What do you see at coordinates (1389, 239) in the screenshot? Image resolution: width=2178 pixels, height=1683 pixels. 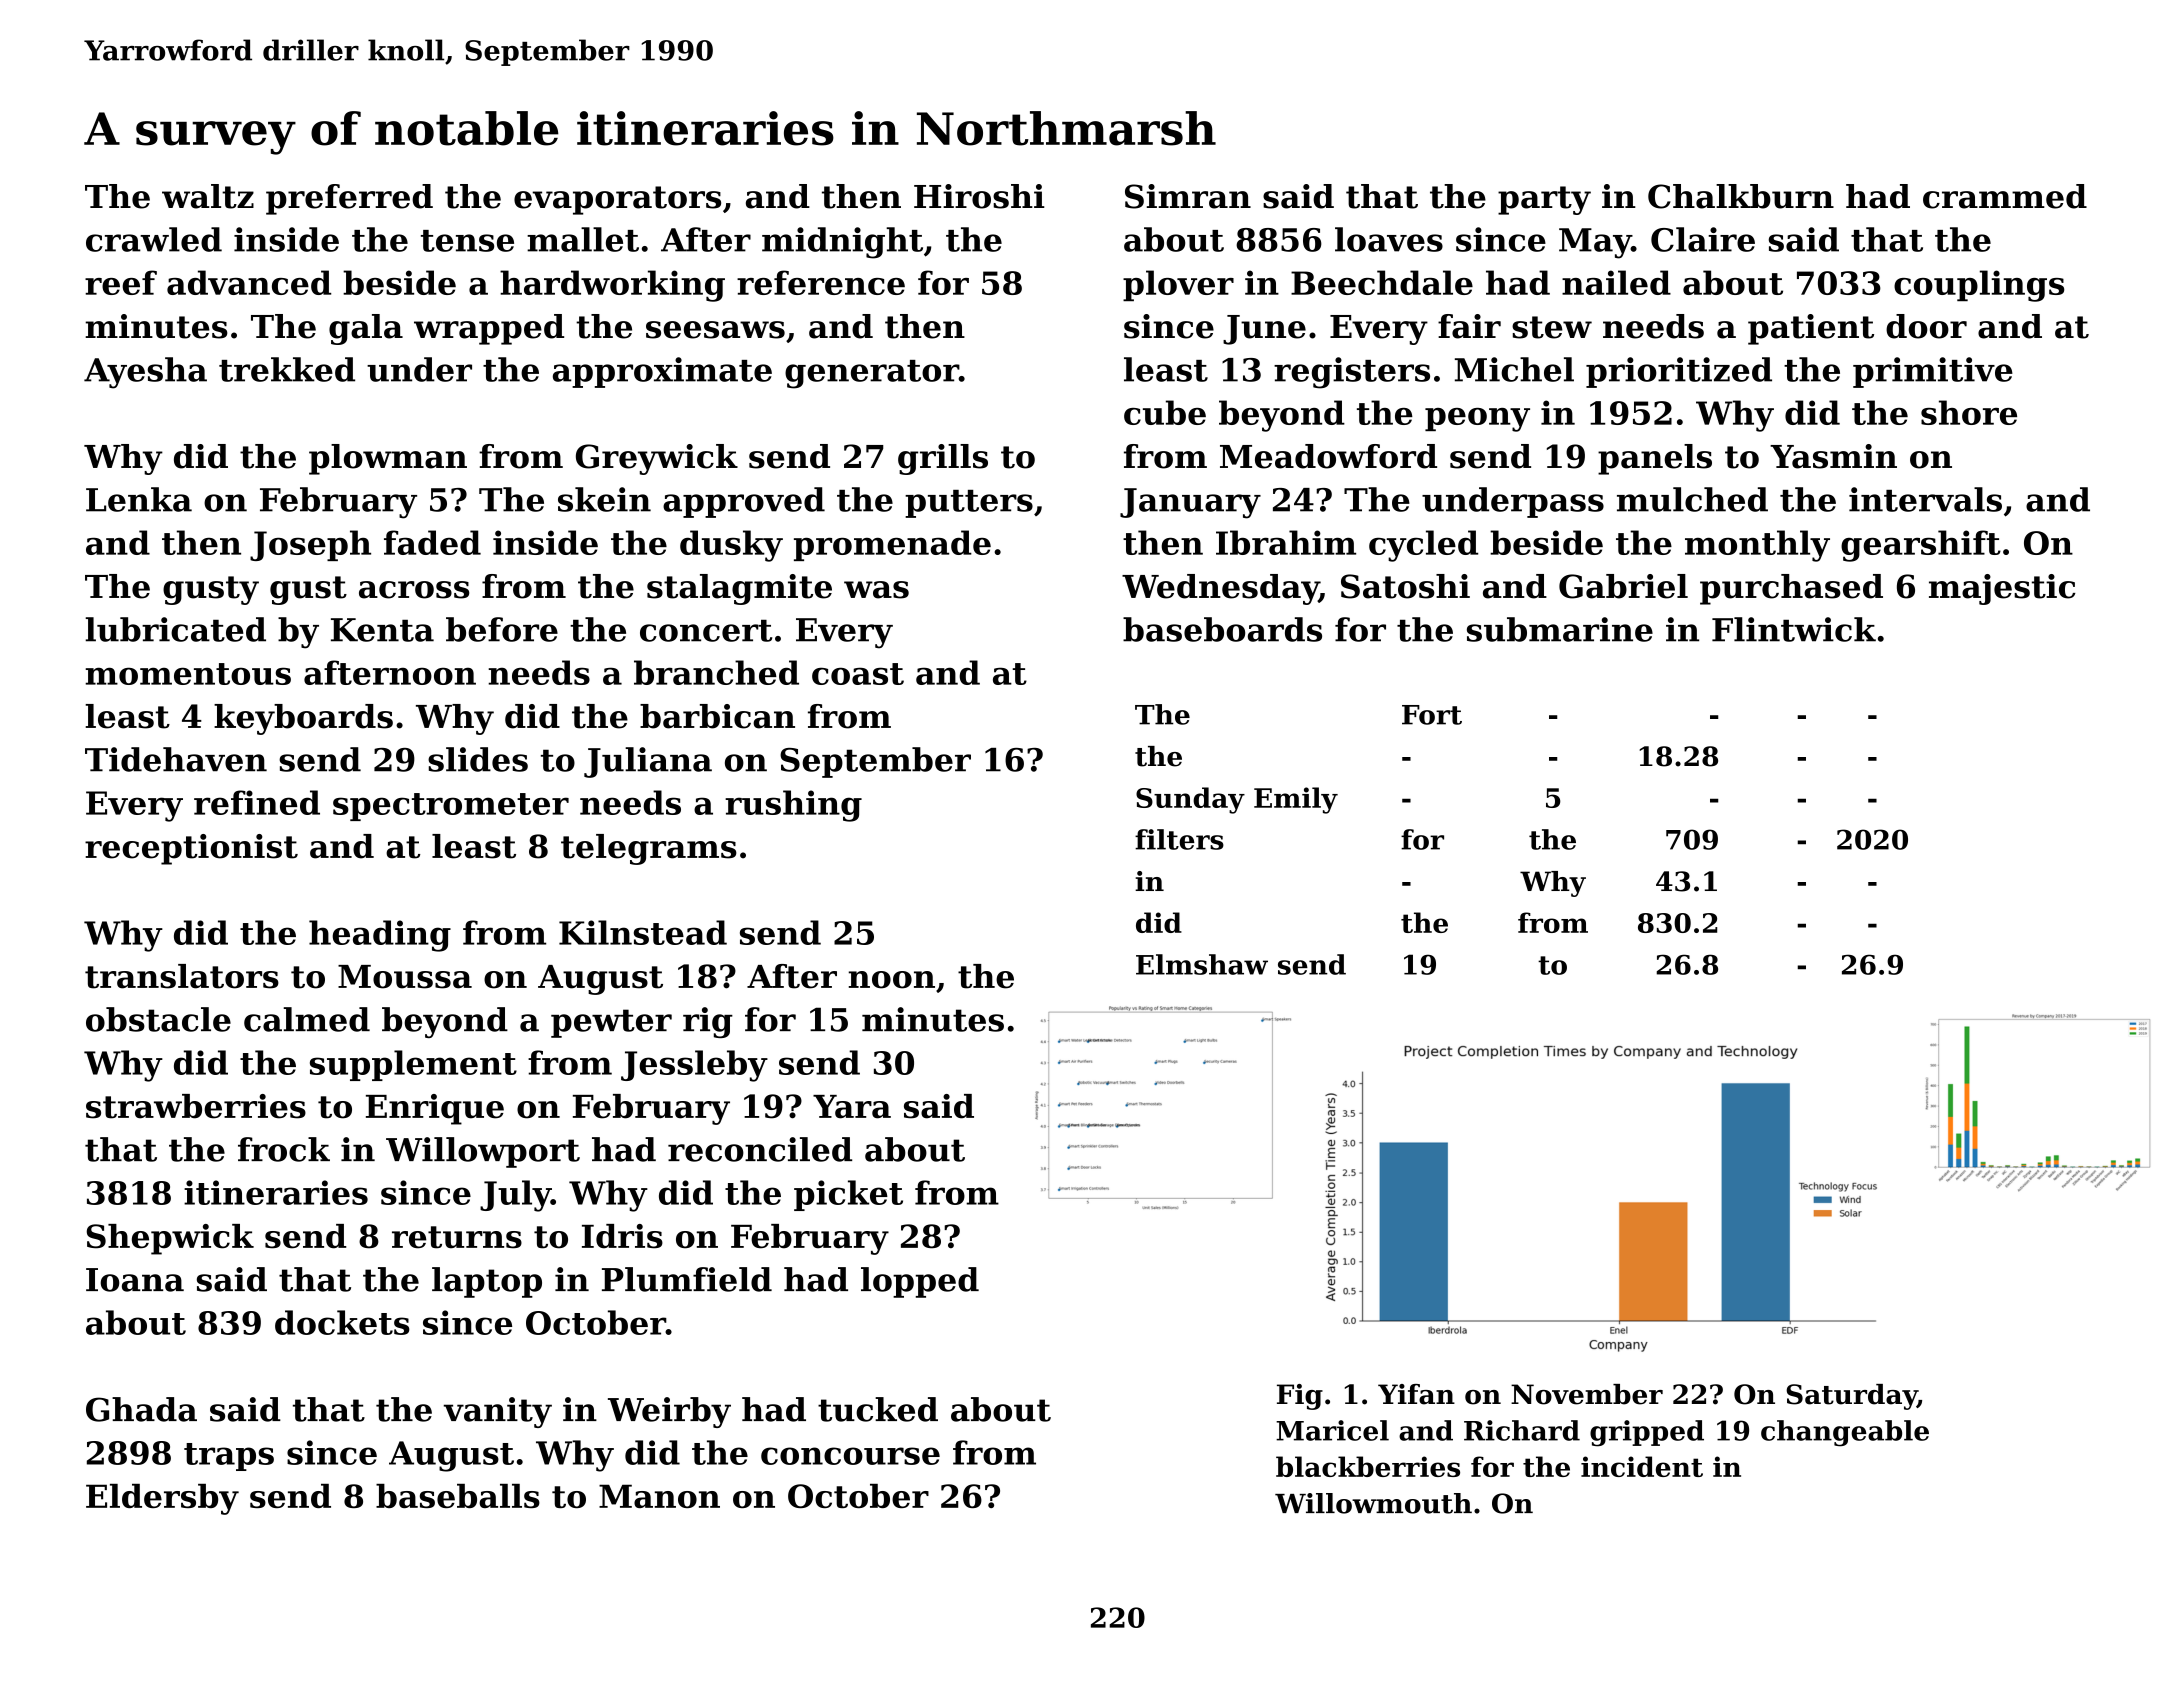 I see `loaves` at bounding box center [1389, 239].
